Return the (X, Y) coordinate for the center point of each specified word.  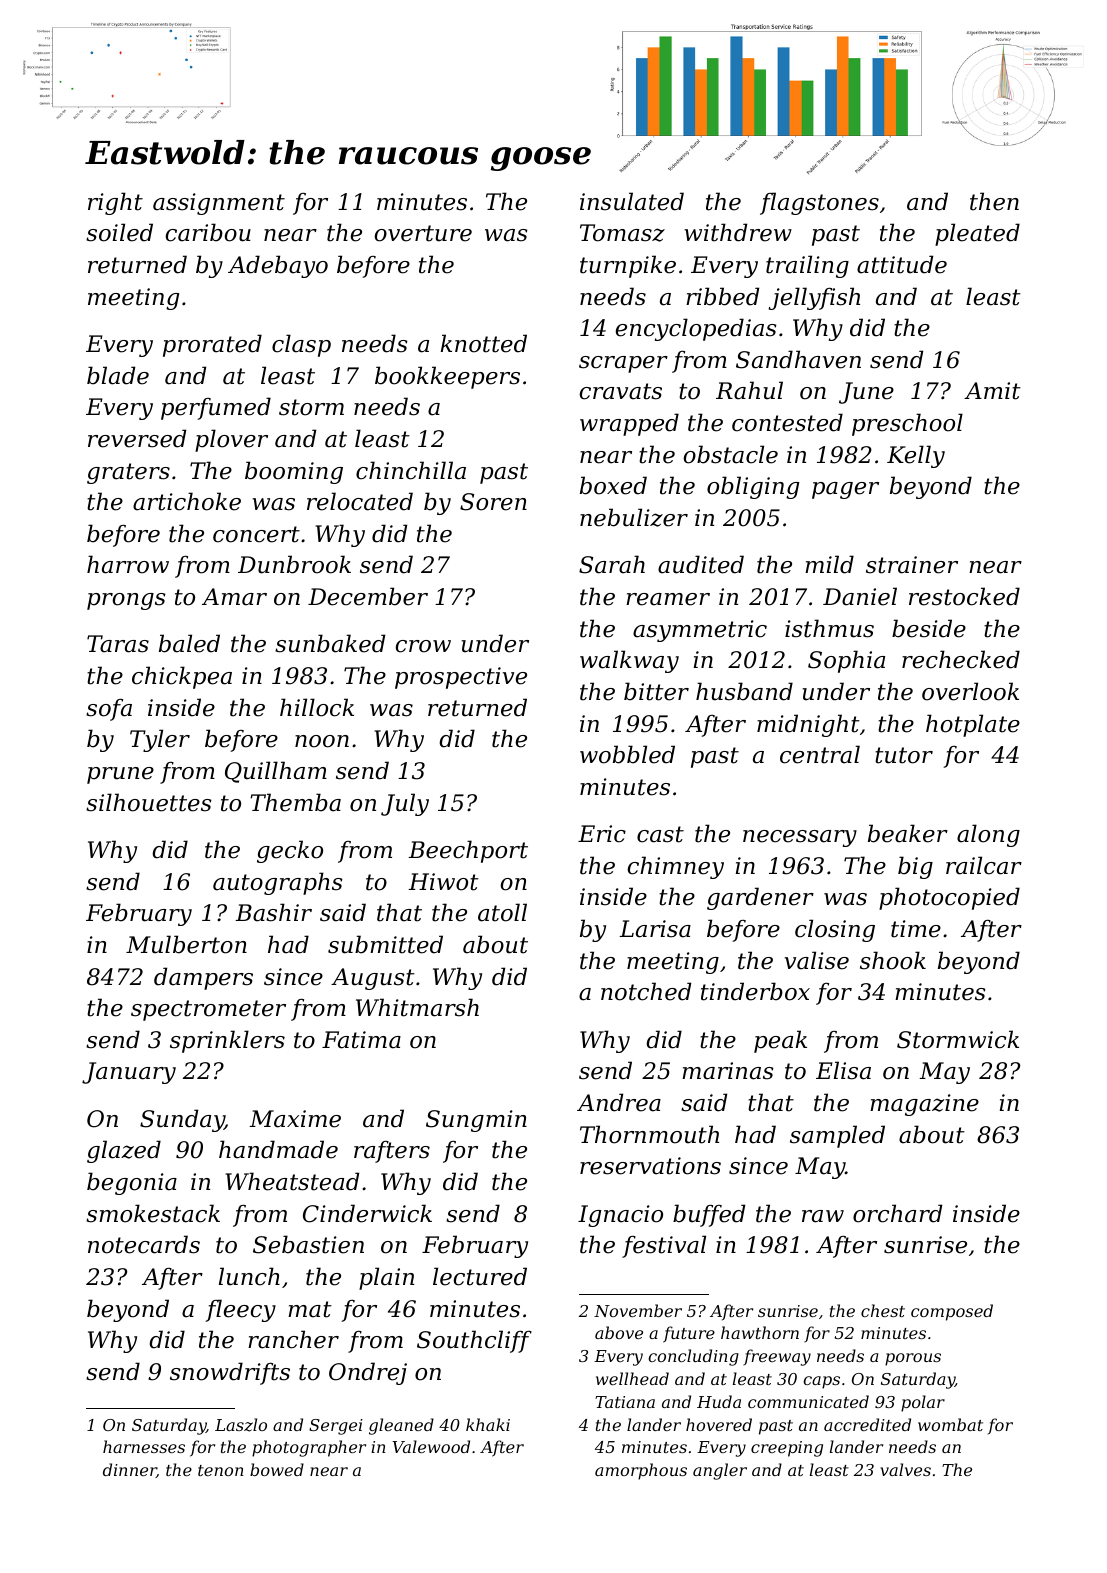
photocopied (949, 898)
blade (118, 375)
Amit (992, 391)
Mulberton (186, 944)
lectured (480, 1276)
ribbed (722, 296)
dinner (130, 1470)
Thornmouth (649, 1134)
